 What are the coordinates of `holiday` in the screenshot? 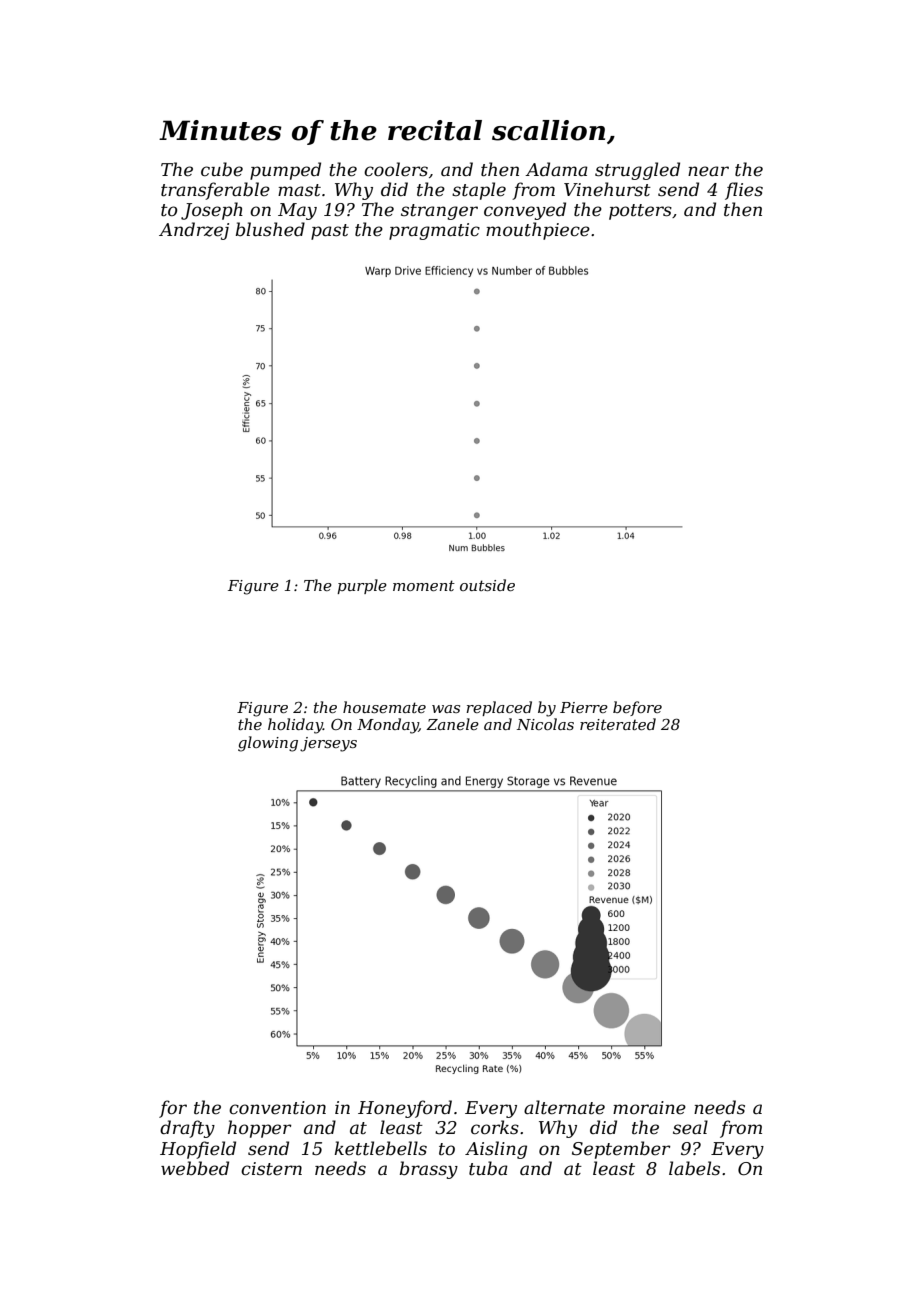 It's located at (295, 726).
